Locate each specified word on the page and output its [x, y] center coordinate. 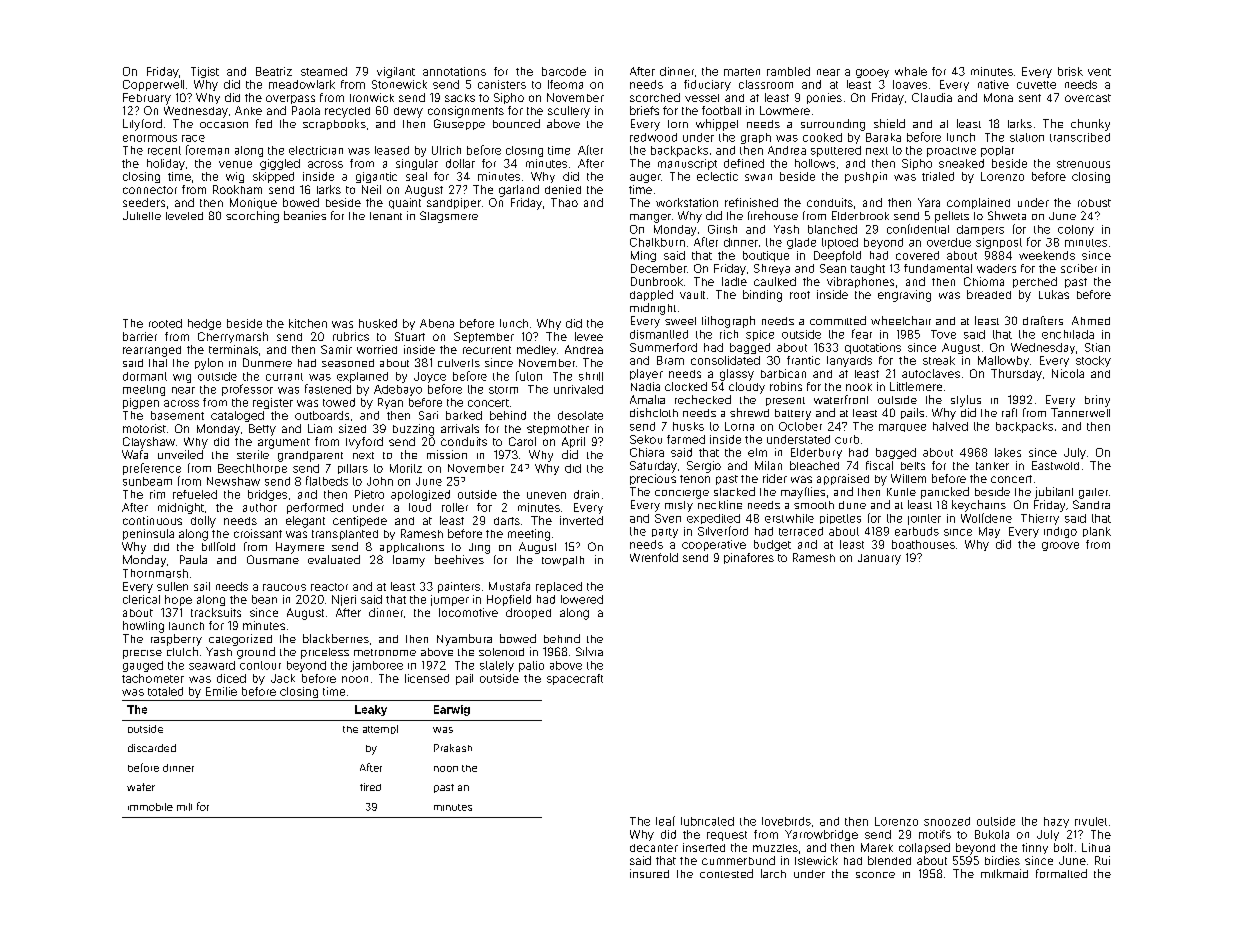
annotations [454, 71]
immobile [150, 807]
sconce [875, 875]
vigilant [396, 72]
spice [760, 335]
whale [911, 71]
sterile [253, 454]
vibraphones [860, 282]
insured [649, 873]
